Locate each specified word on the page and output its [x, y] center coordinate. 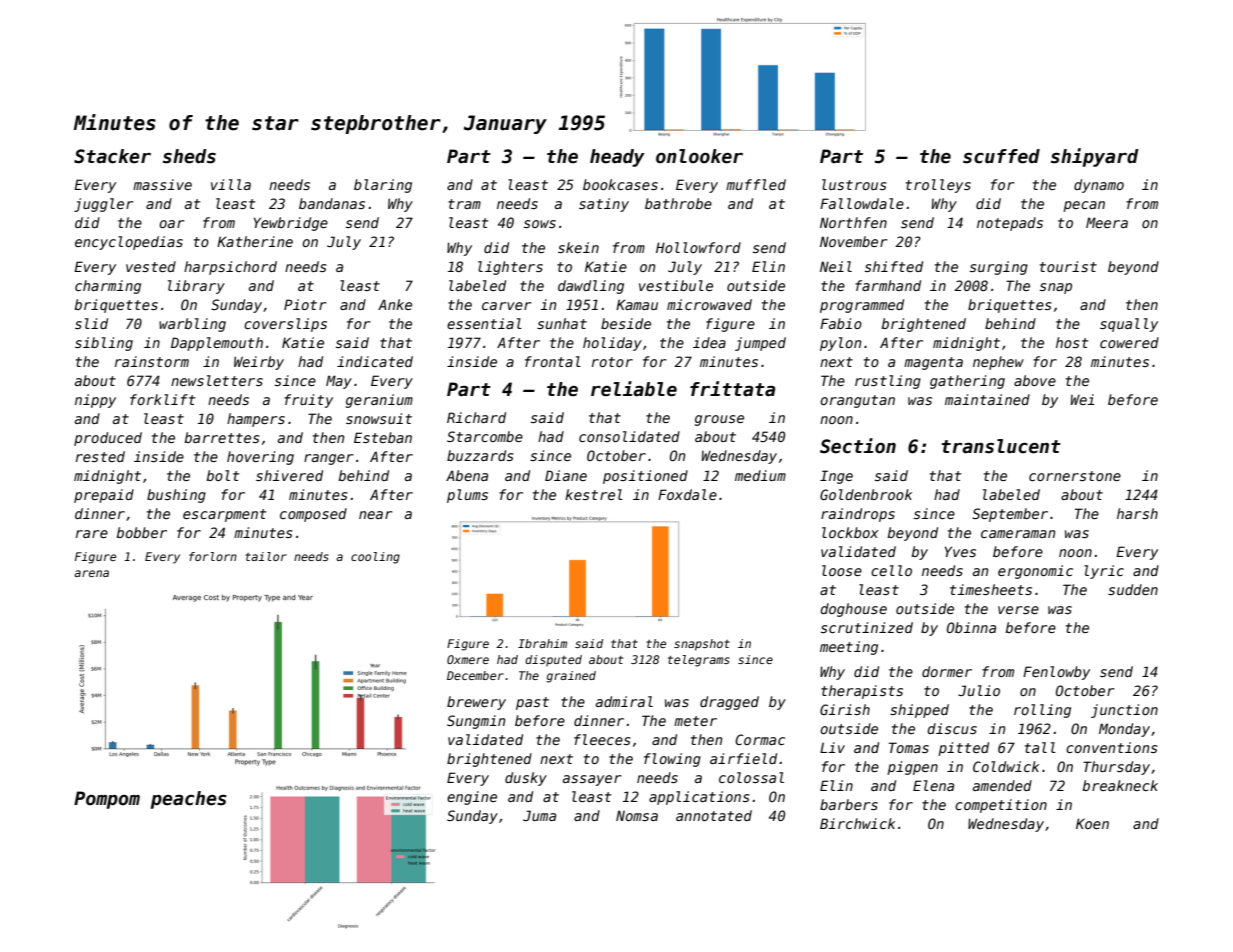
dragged [729, 703]
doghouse [853, 610]
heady [617, 158]
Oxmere [468, 659]
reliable [634, 389]
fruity [308, 401]
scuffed [1001, 156]
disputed [553, 661]
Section [858, 446]
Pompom [107, 800]
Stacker [112, 156]
